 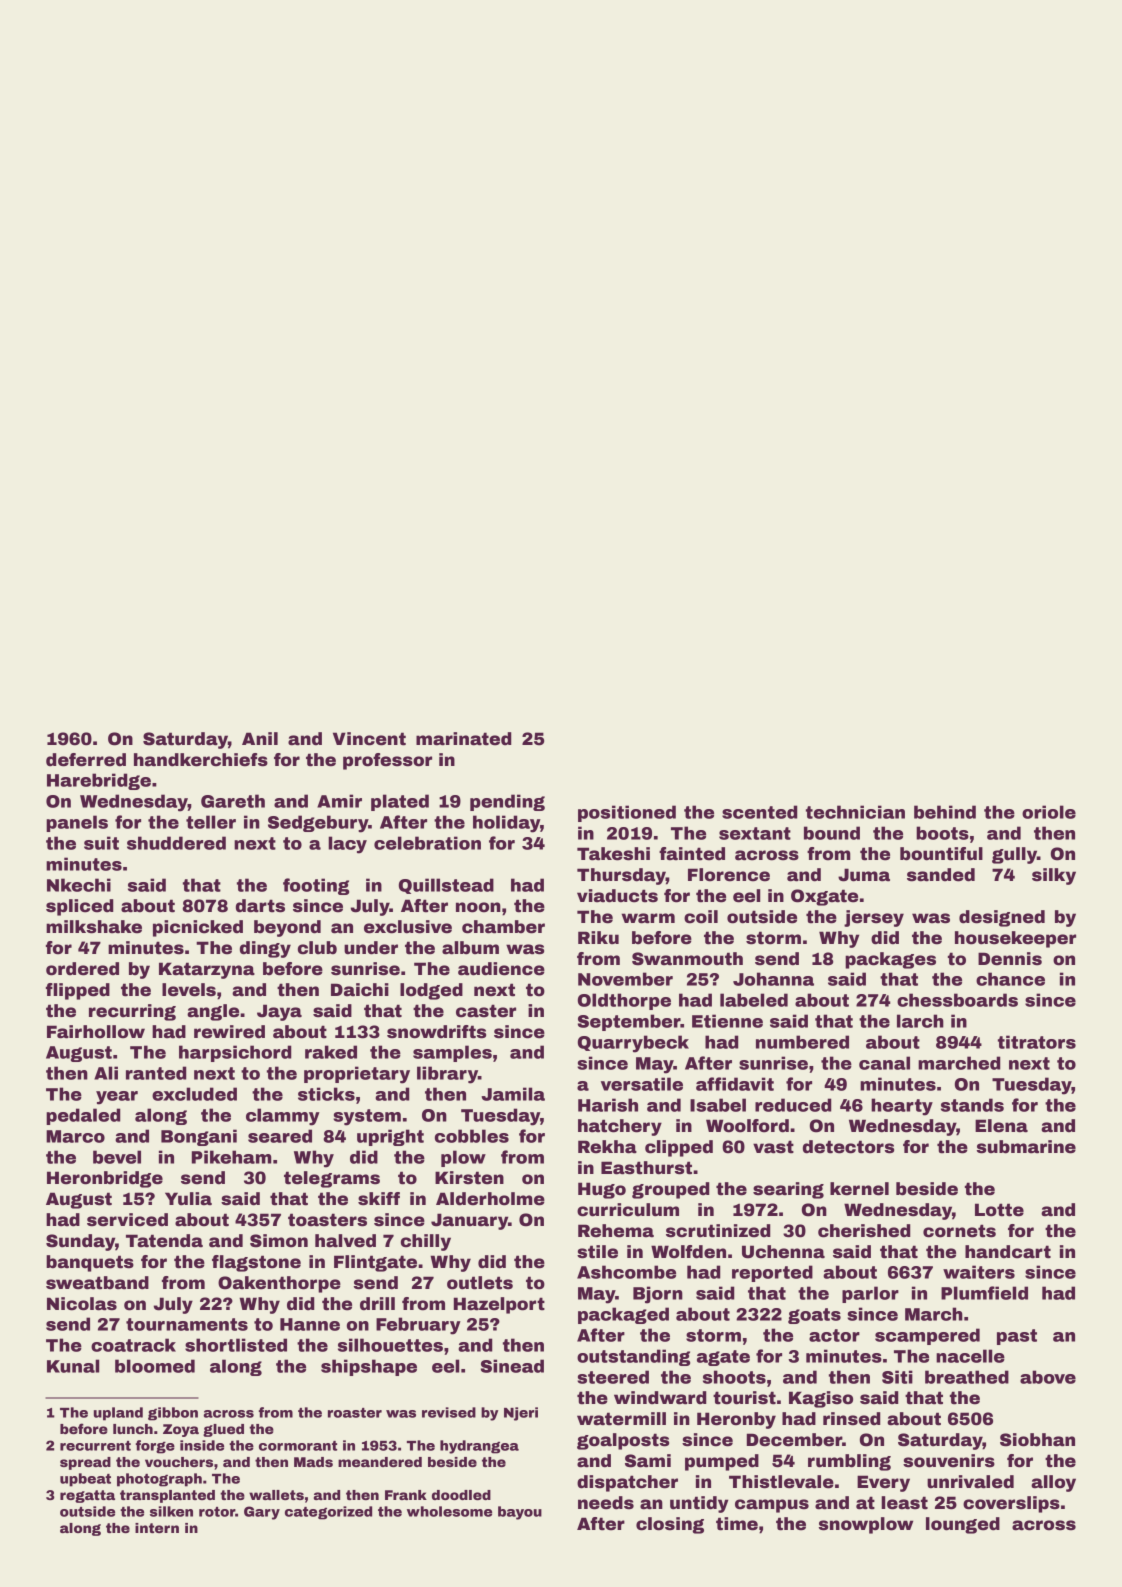 I want to click on oriole, so click(x=1049, y=812).
